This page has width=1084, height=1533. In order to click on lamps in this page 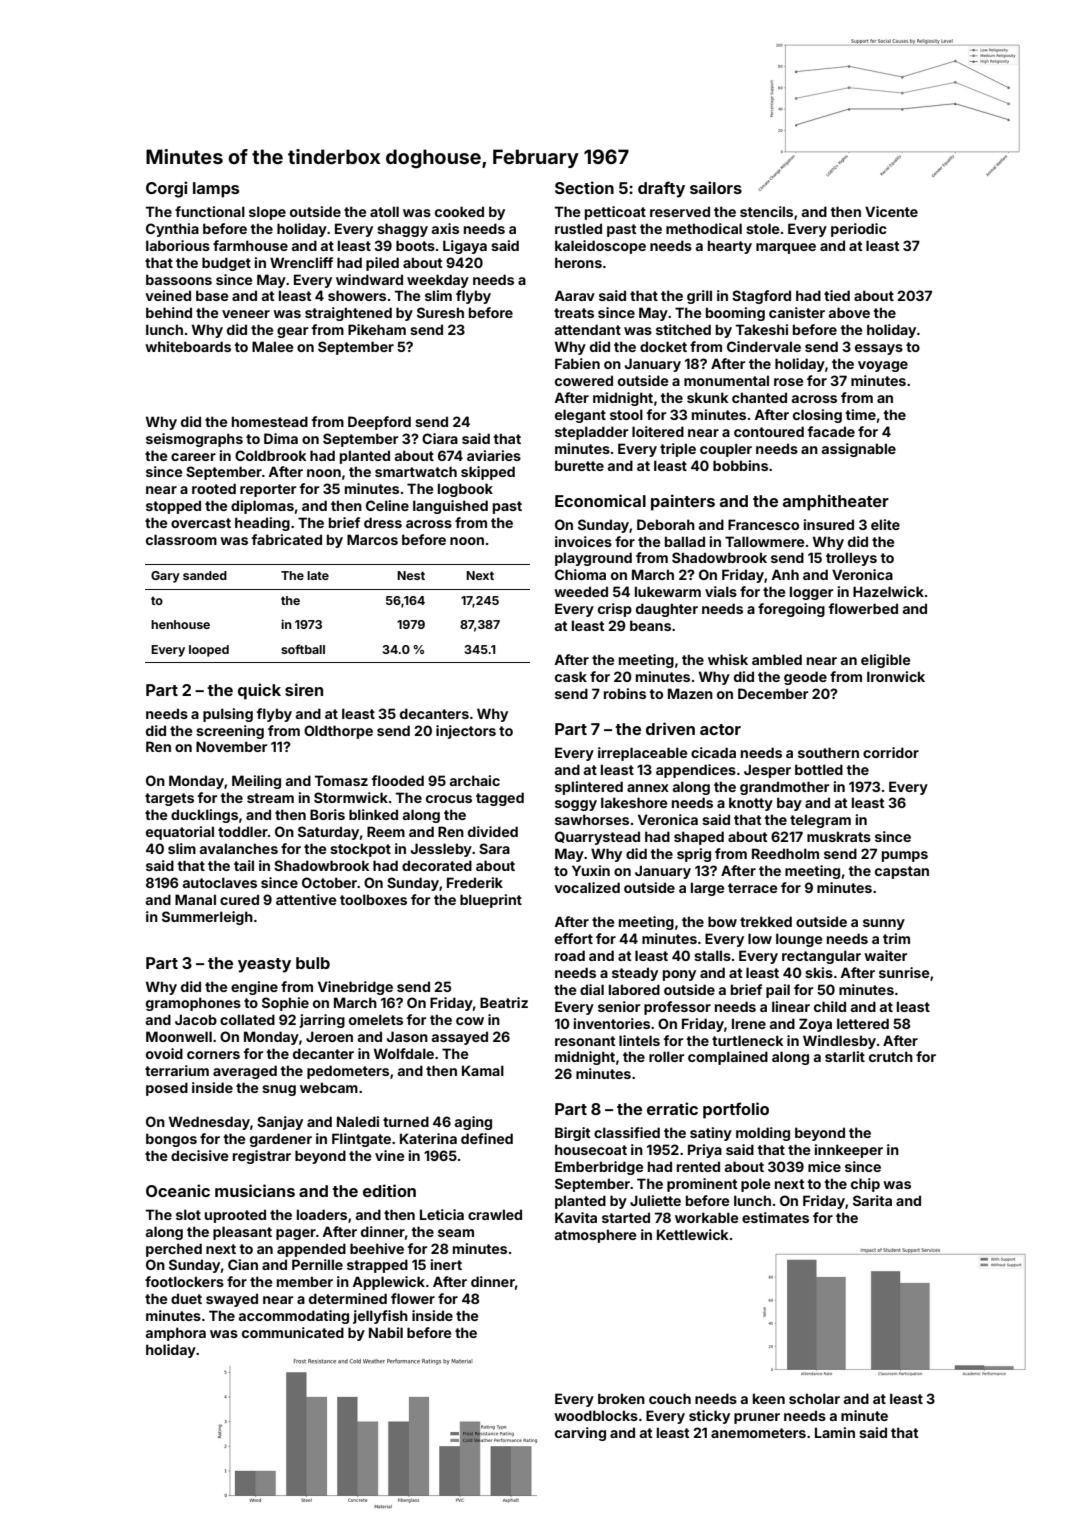, I will do `click(216, 190)`.
